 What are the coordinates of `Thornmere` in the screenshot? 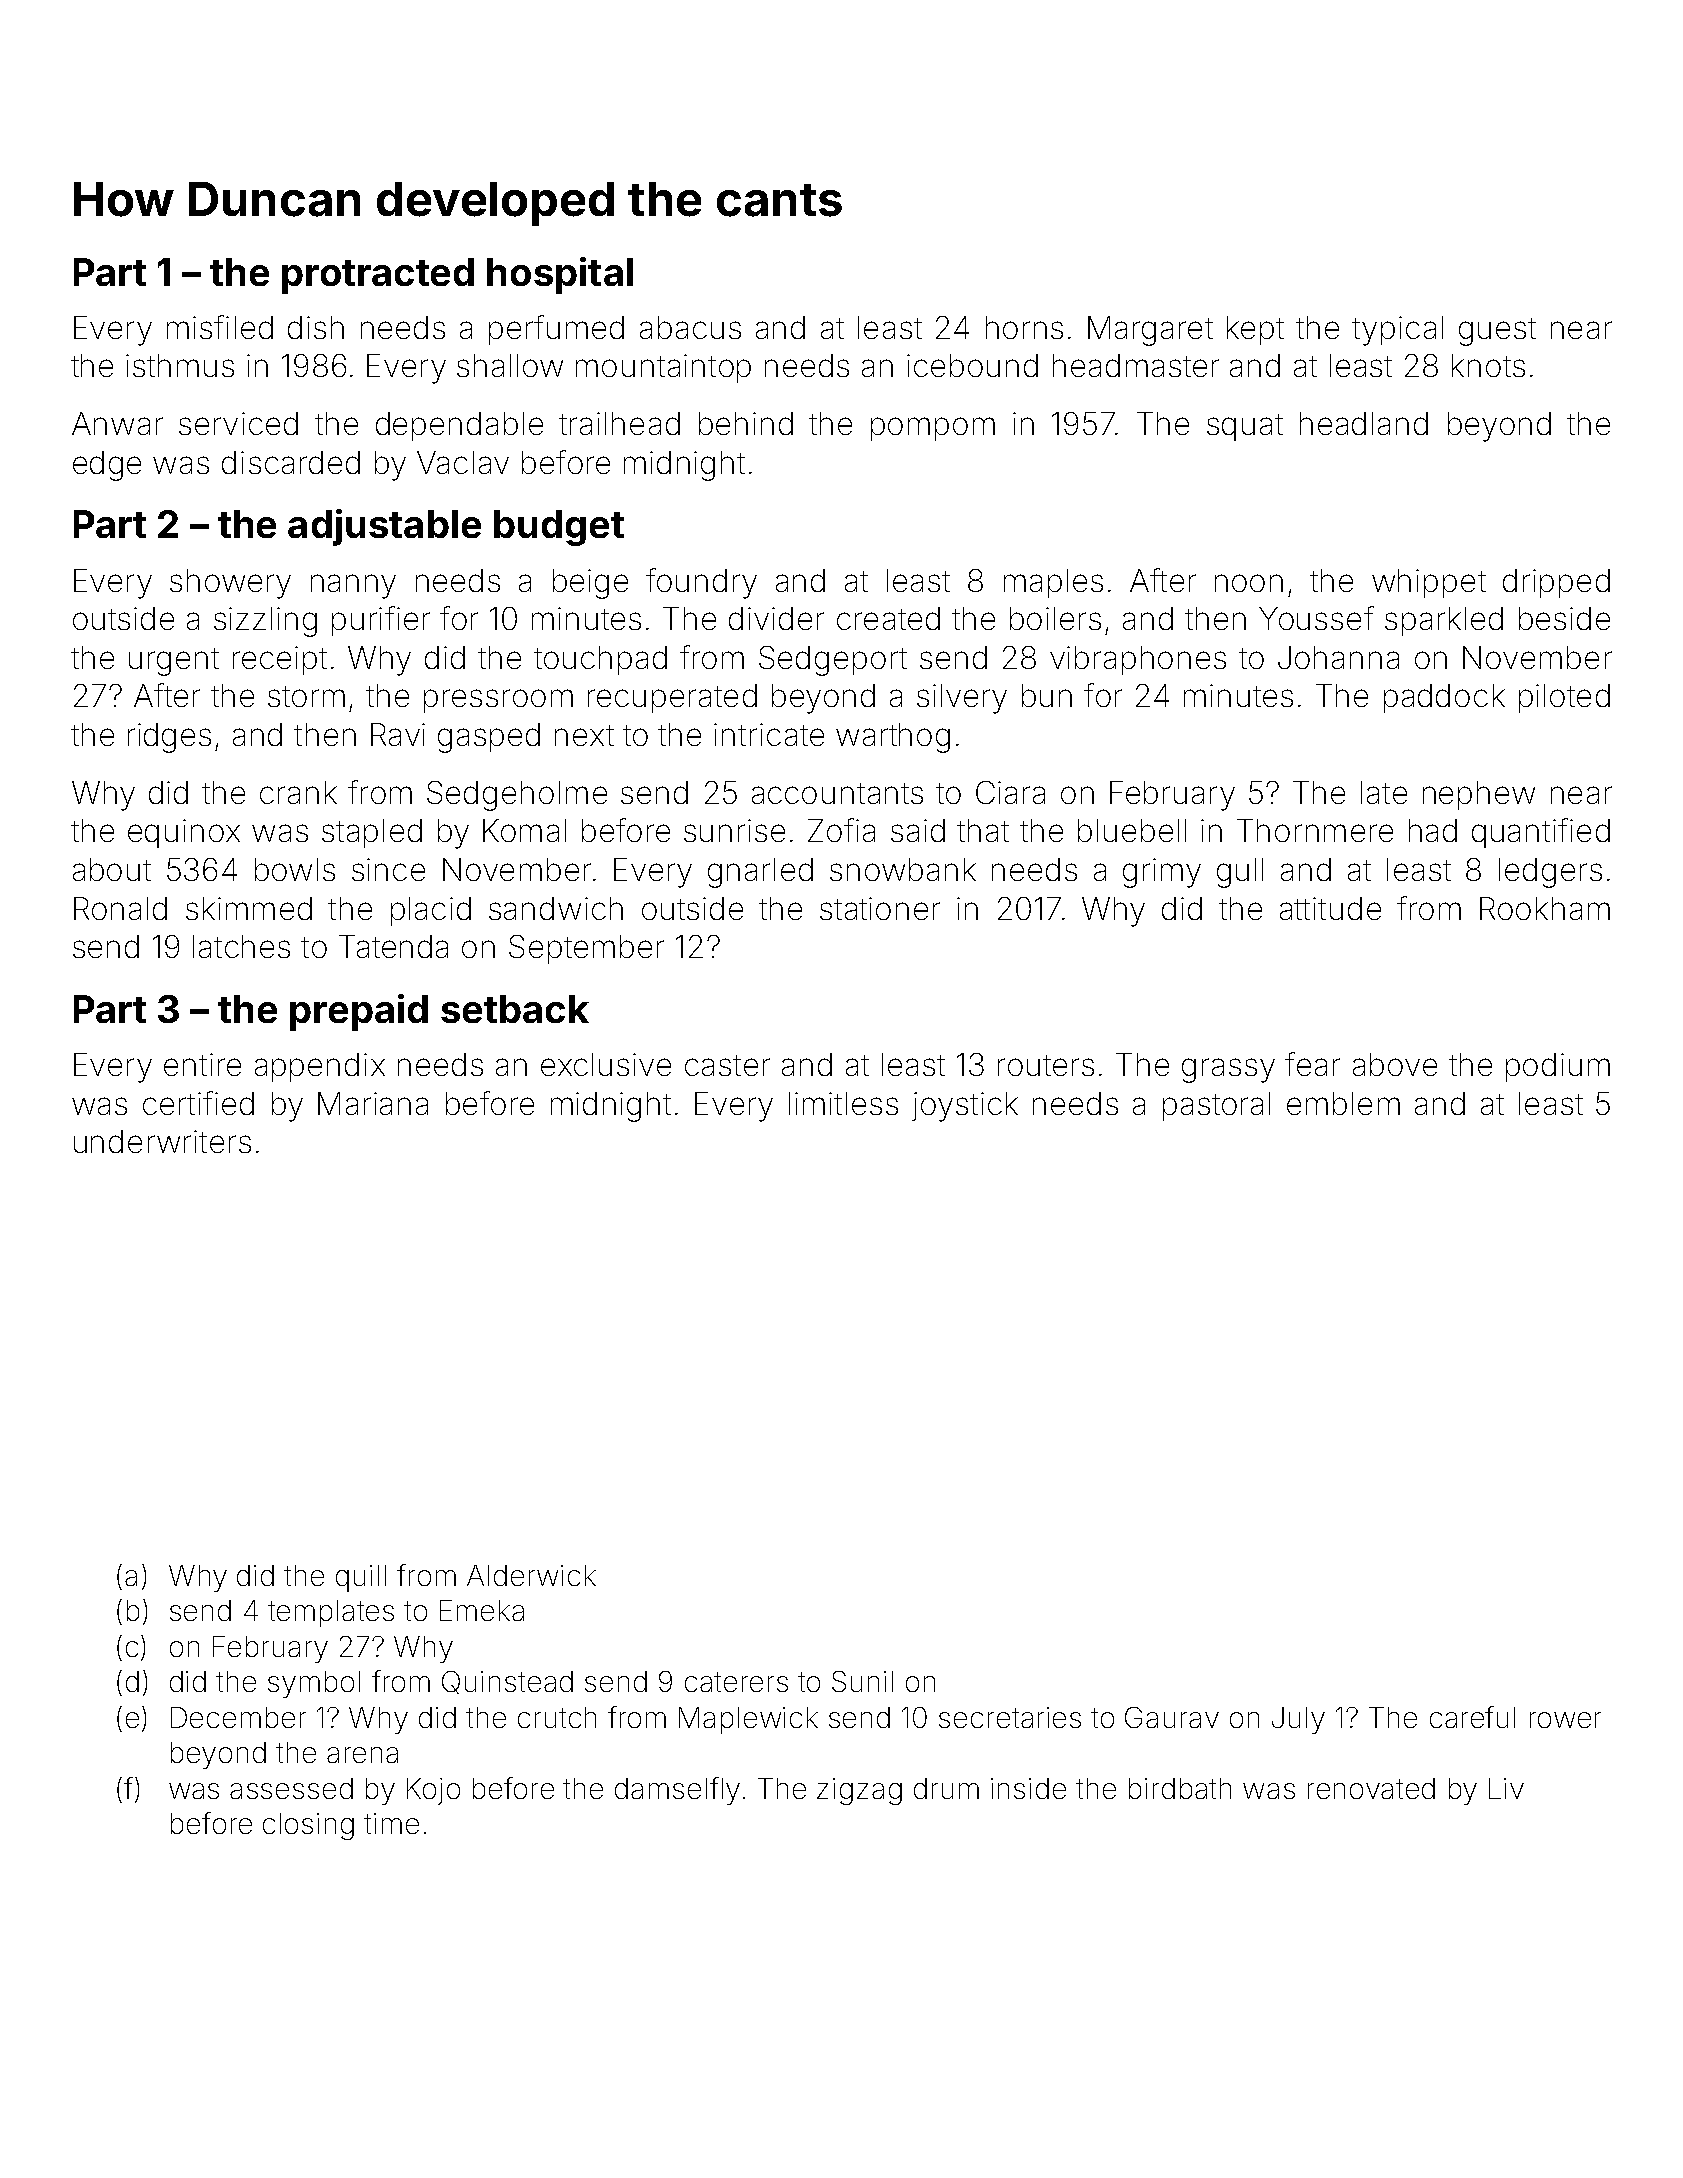 It's located at (1315, 830).
